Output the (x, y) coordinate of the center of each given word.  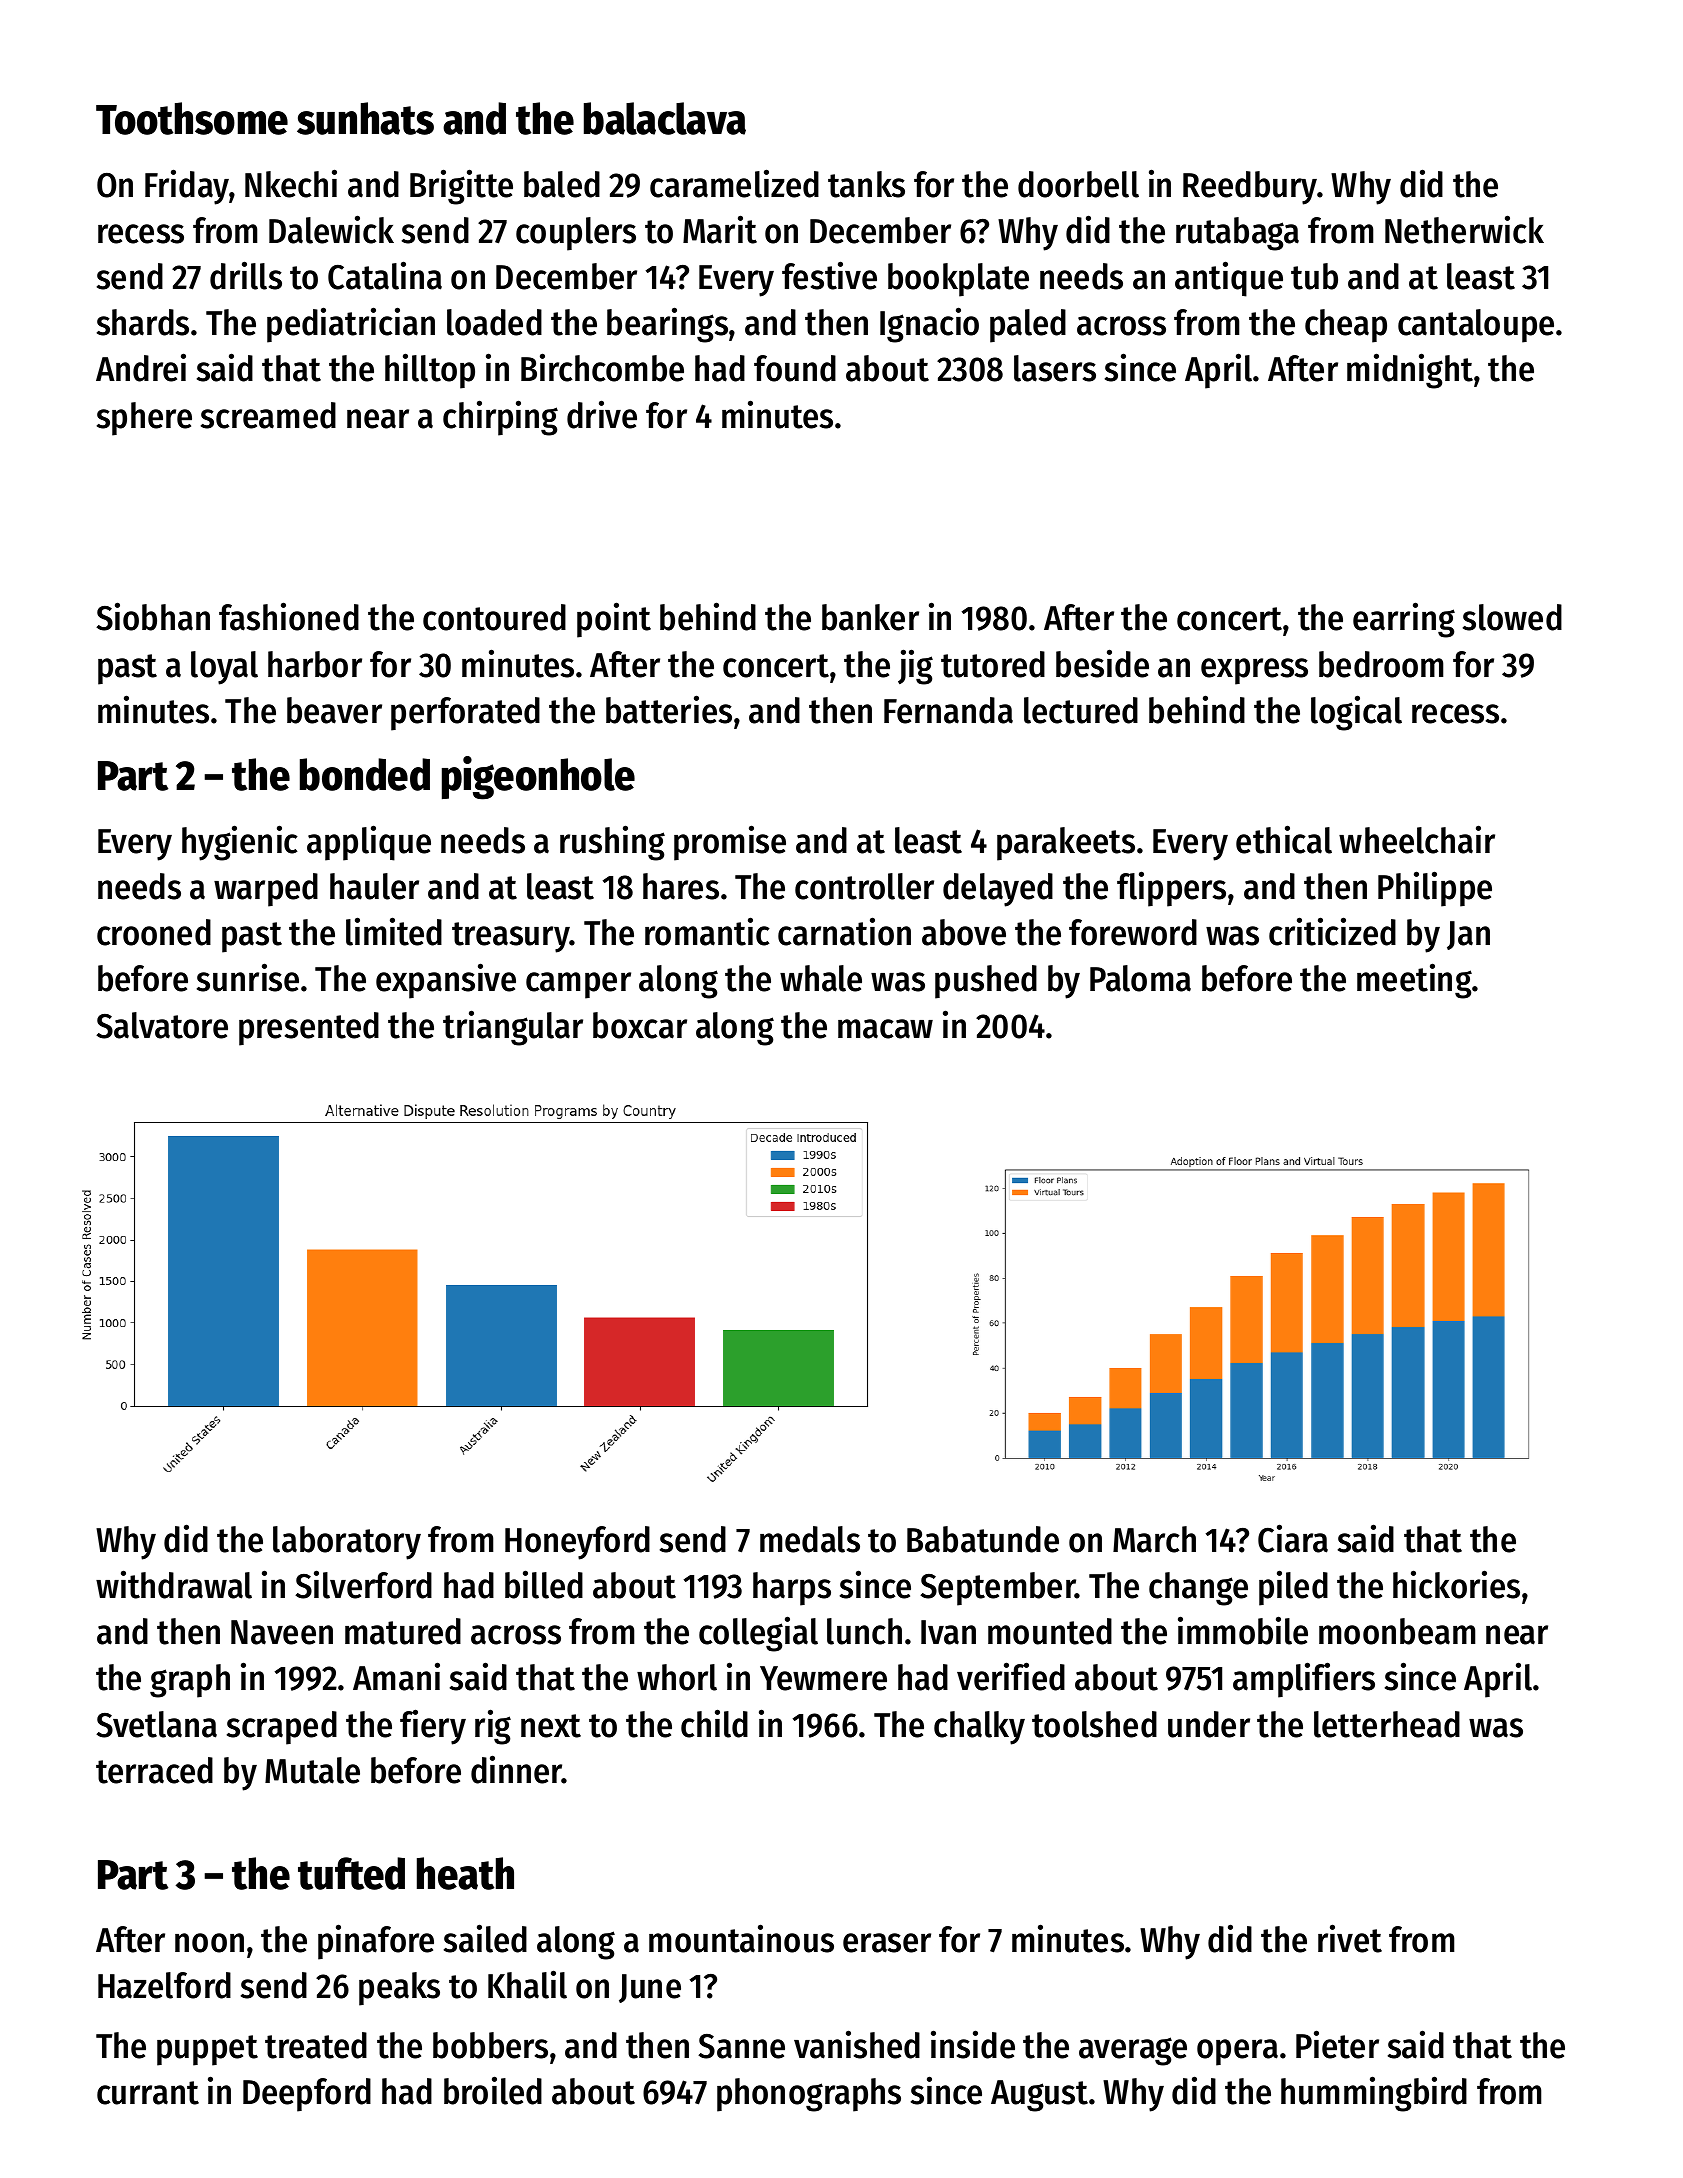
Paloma (1140, 978)
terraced (154, 1770)
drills (246, 275)
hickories (1456, 1584)
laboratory (347, 1543)
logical (1356, 713)
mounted (1050, 1631)
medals (810, 1539)
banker (870, 617)
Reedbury (1250, 188)
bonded (365, 774)
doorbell (1078, 184)
